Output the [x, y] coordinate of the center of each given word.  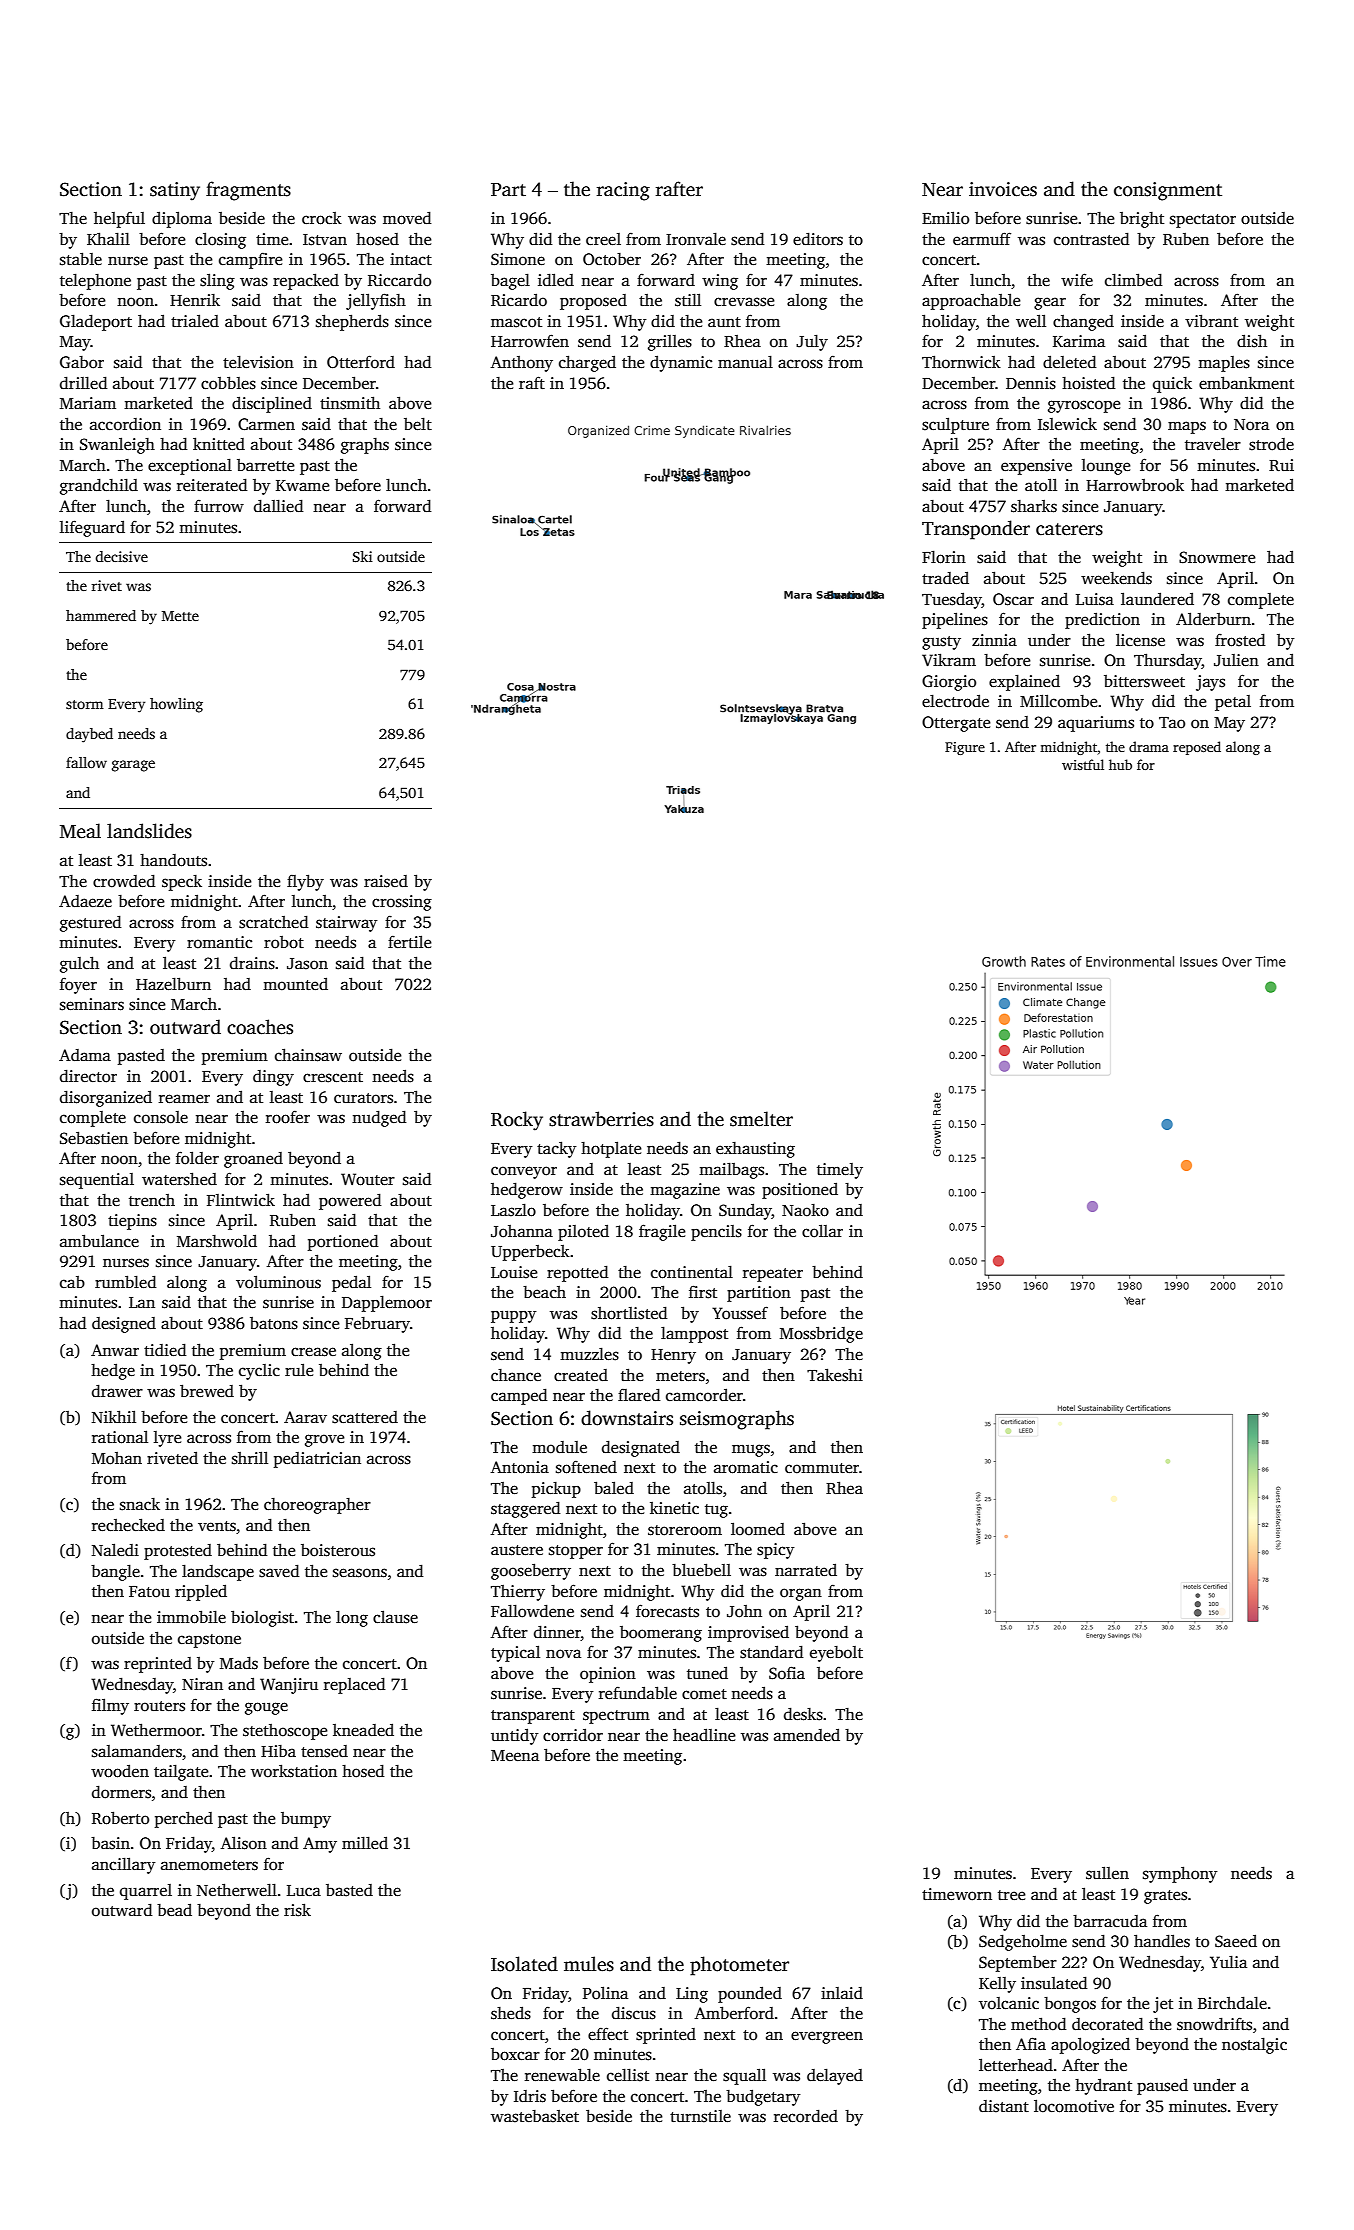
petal [1233, 703]
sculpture [955, 425]
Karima [1079, 341]
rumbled [125, 1282]
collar [822, 1231]
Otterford [361, 362]
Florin [944, 557]
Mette [180, 616]
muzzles [589, 1354]
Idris [530, 2096]
